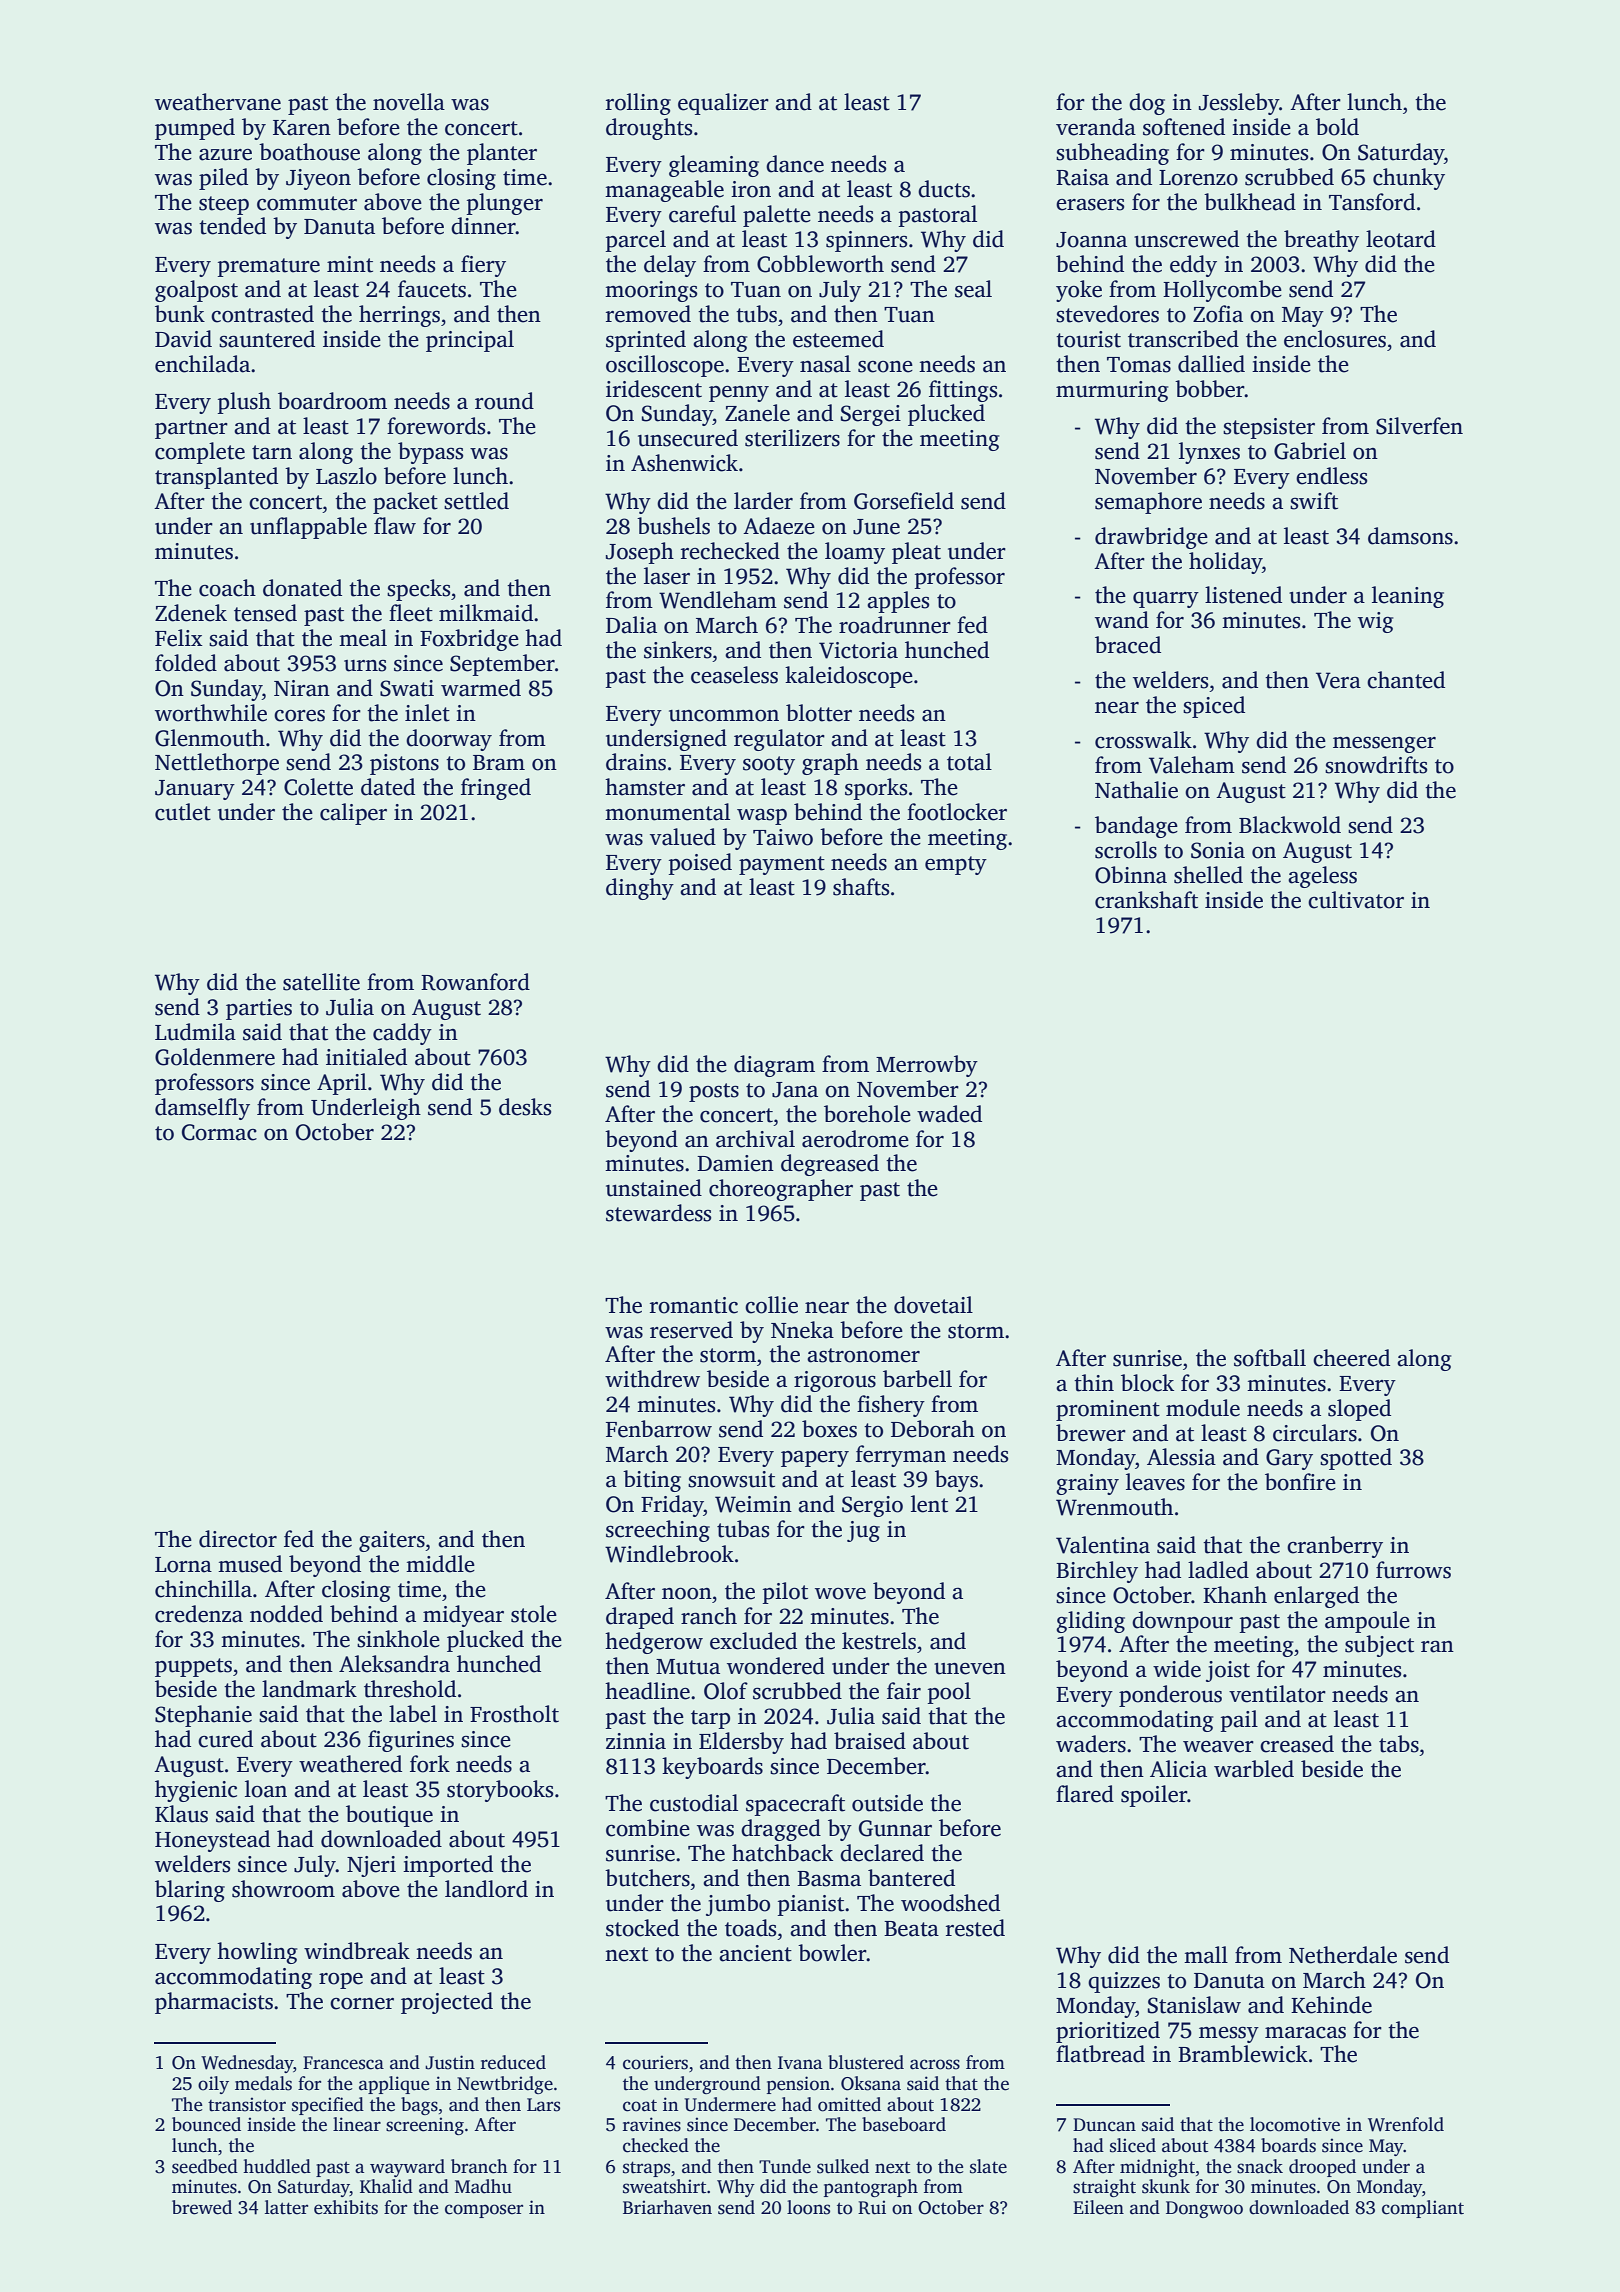  I want to click on Madhu, so click(483, 2186).
